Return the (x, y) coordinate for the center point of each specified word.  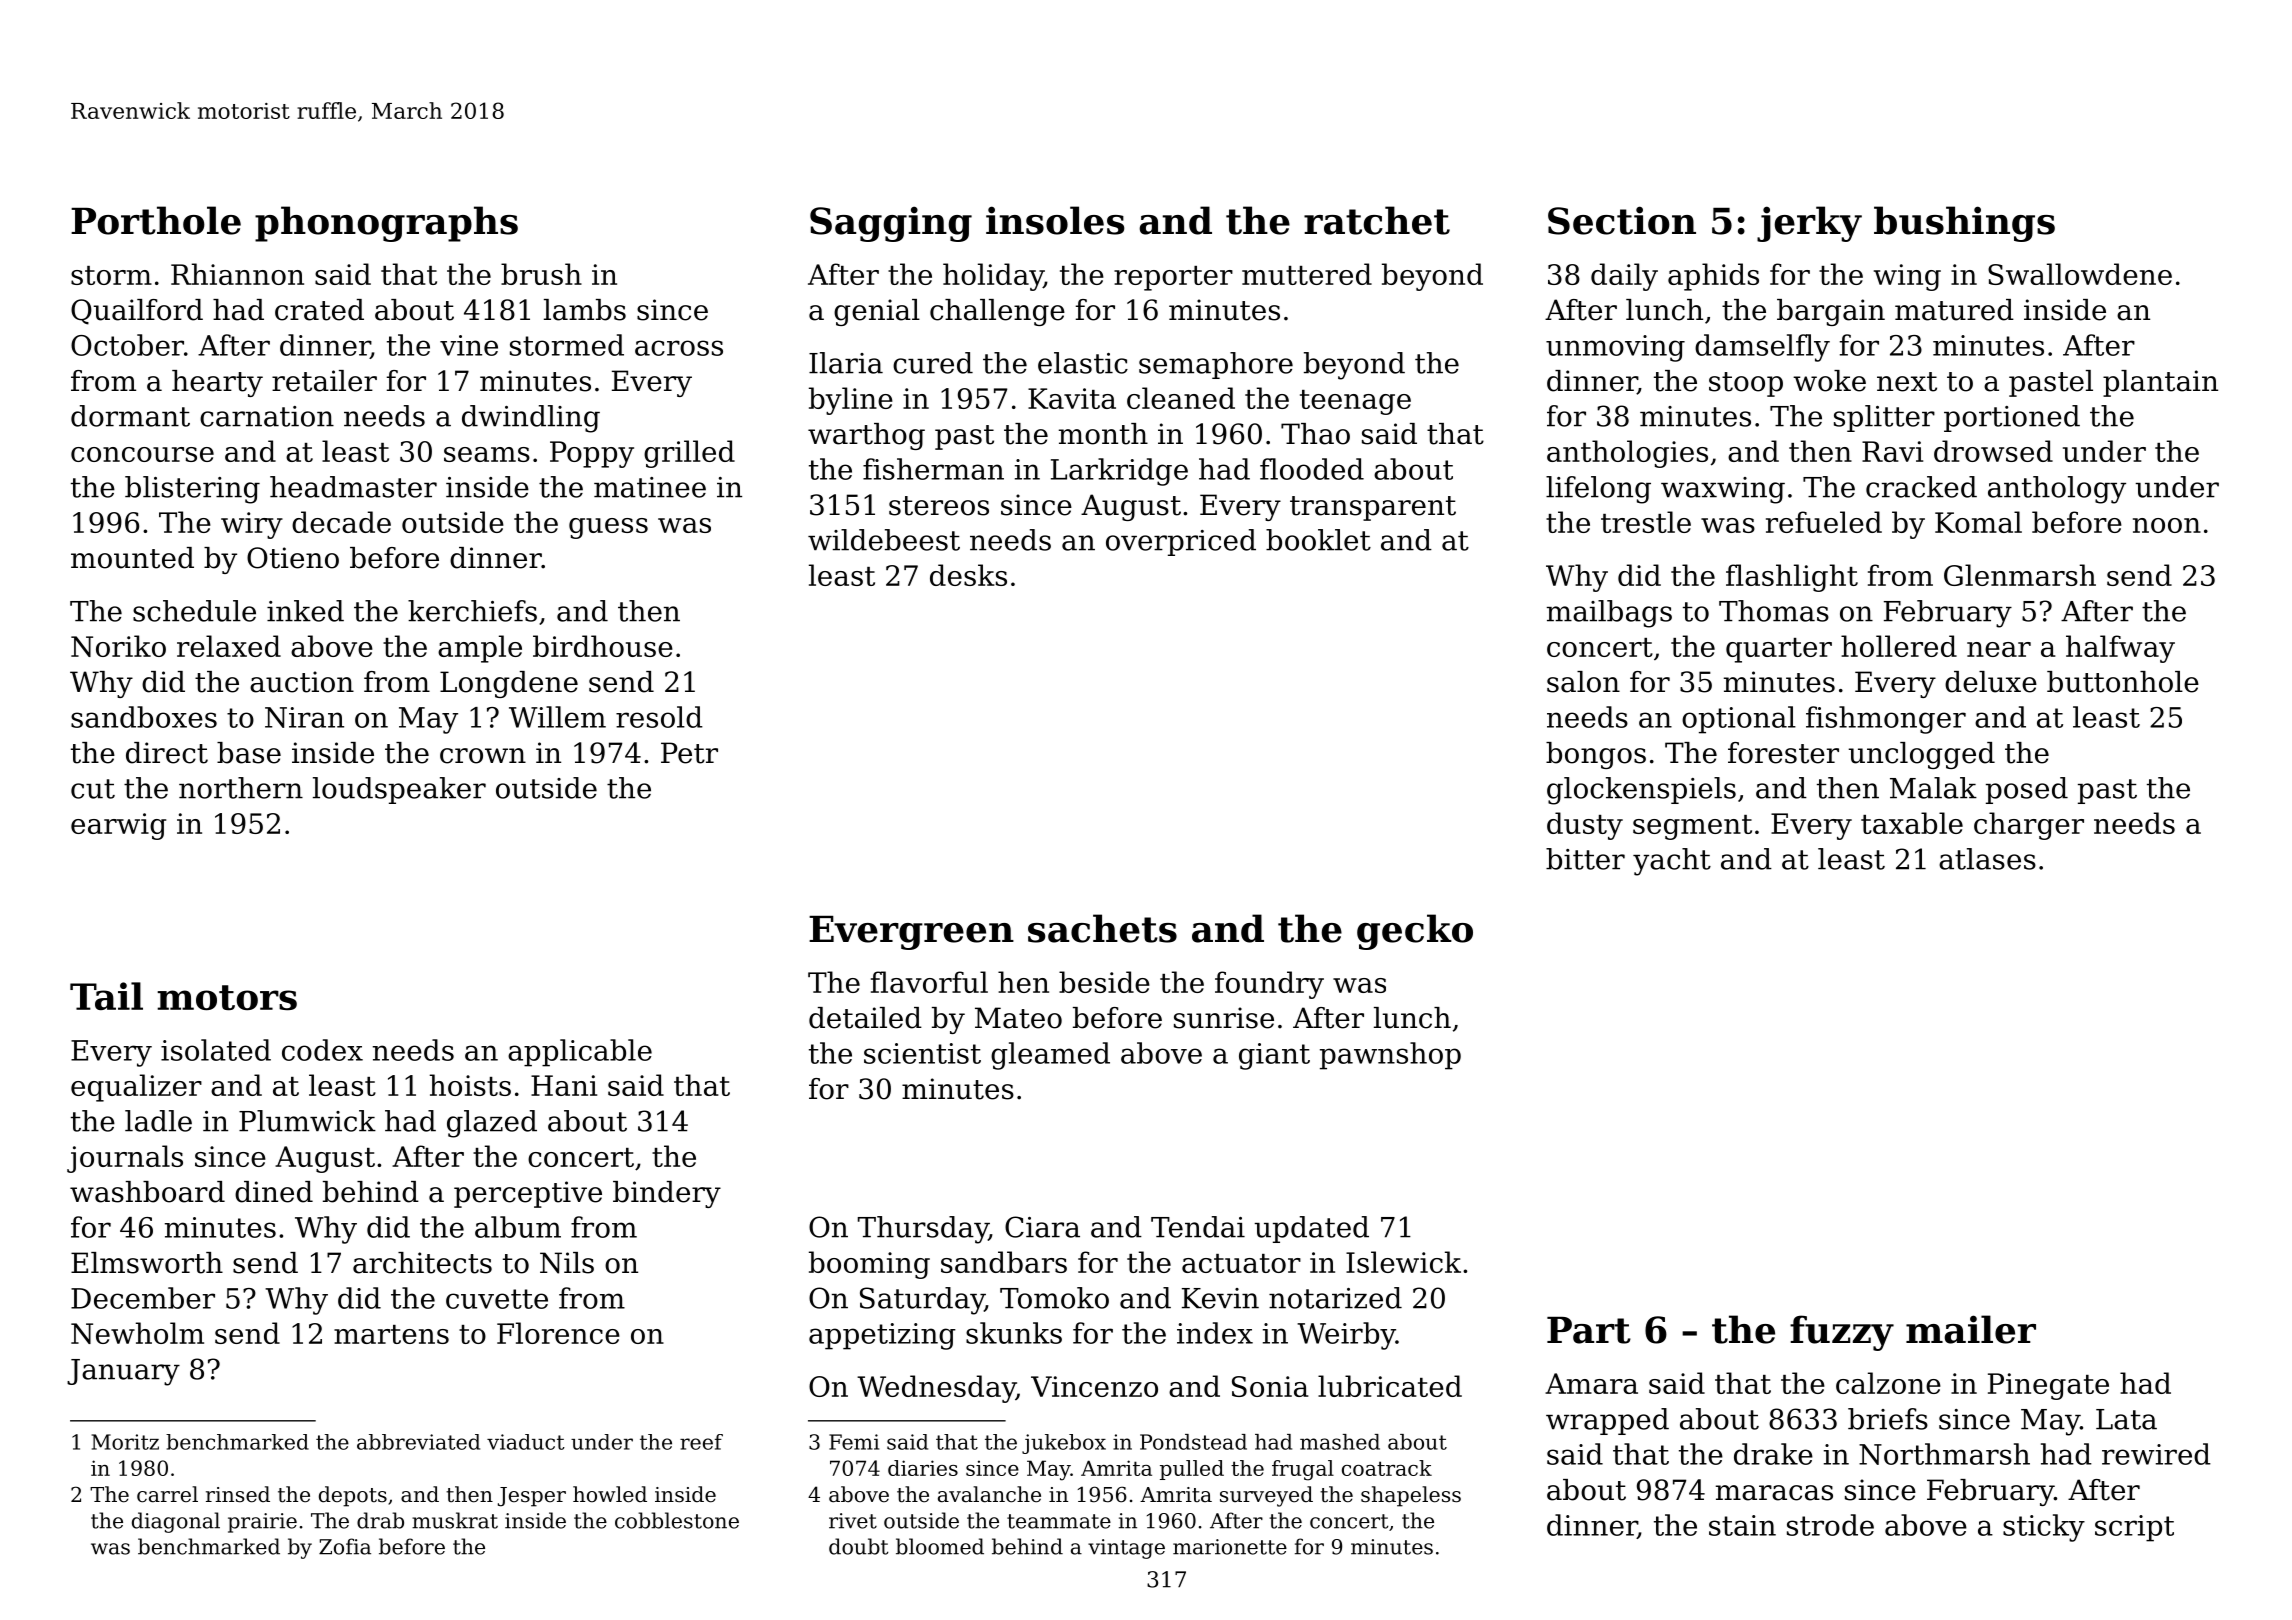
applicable (580, 1053)
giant (1274, 1056)
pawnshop (1390, 1056)
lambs (585, 310)
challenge (997, 312)
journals (125, 1159)
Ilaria (846, 363)
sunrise (1224, 1018)
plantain (2160, 383)
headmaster (353, 487)
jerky (1809, 224)
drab (380, 1520)
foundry (1269, 985)
